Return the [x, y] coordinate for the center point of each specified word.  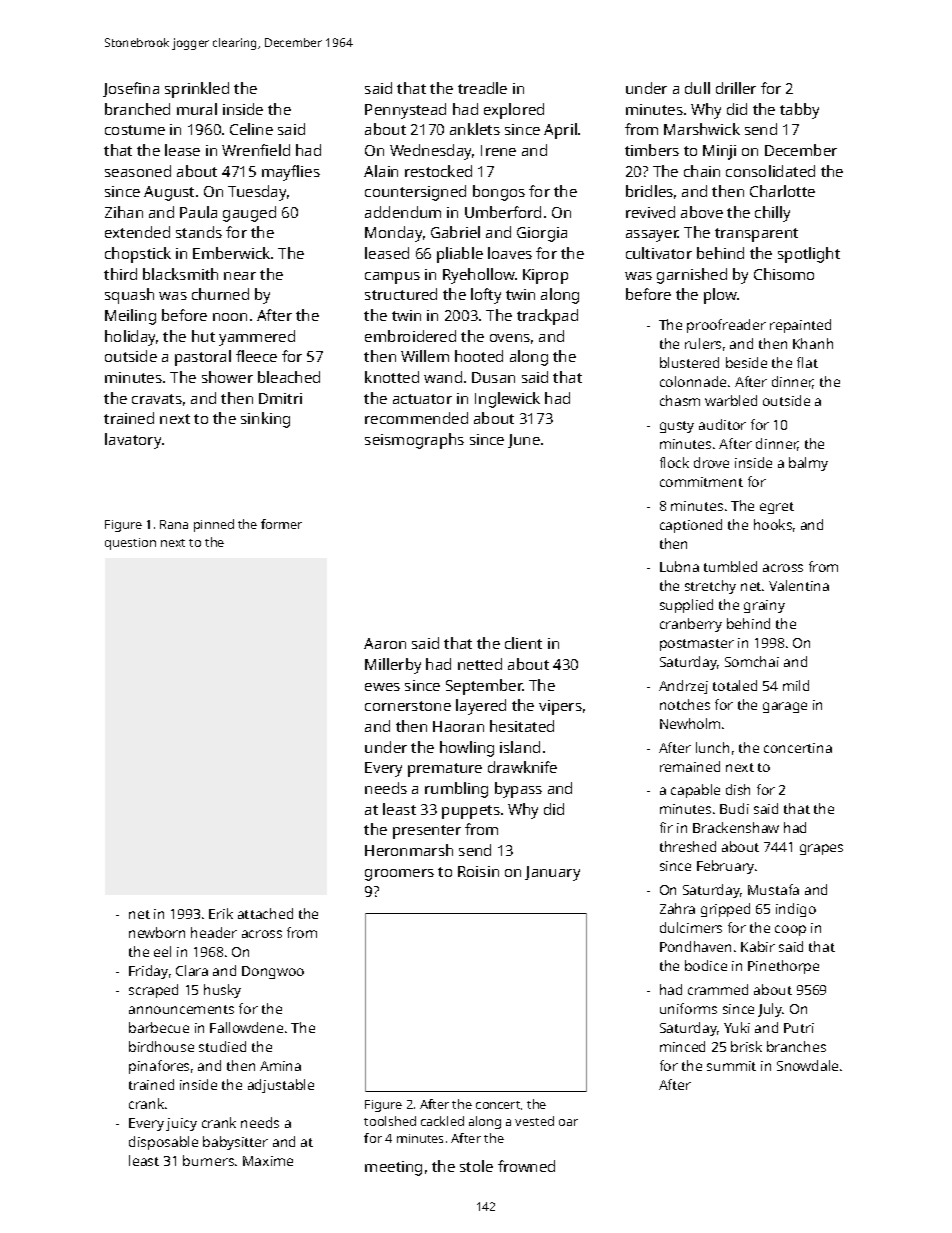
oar [568, 1122]
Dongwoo [273, 972]
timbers [652, 150]
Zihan [124, 212]
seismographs [414, 441]
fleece [256, 356]
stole [476, 1166]
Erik [221, 913]
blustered [689, 362]
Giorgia [542, 234]
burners [208, 1160]
